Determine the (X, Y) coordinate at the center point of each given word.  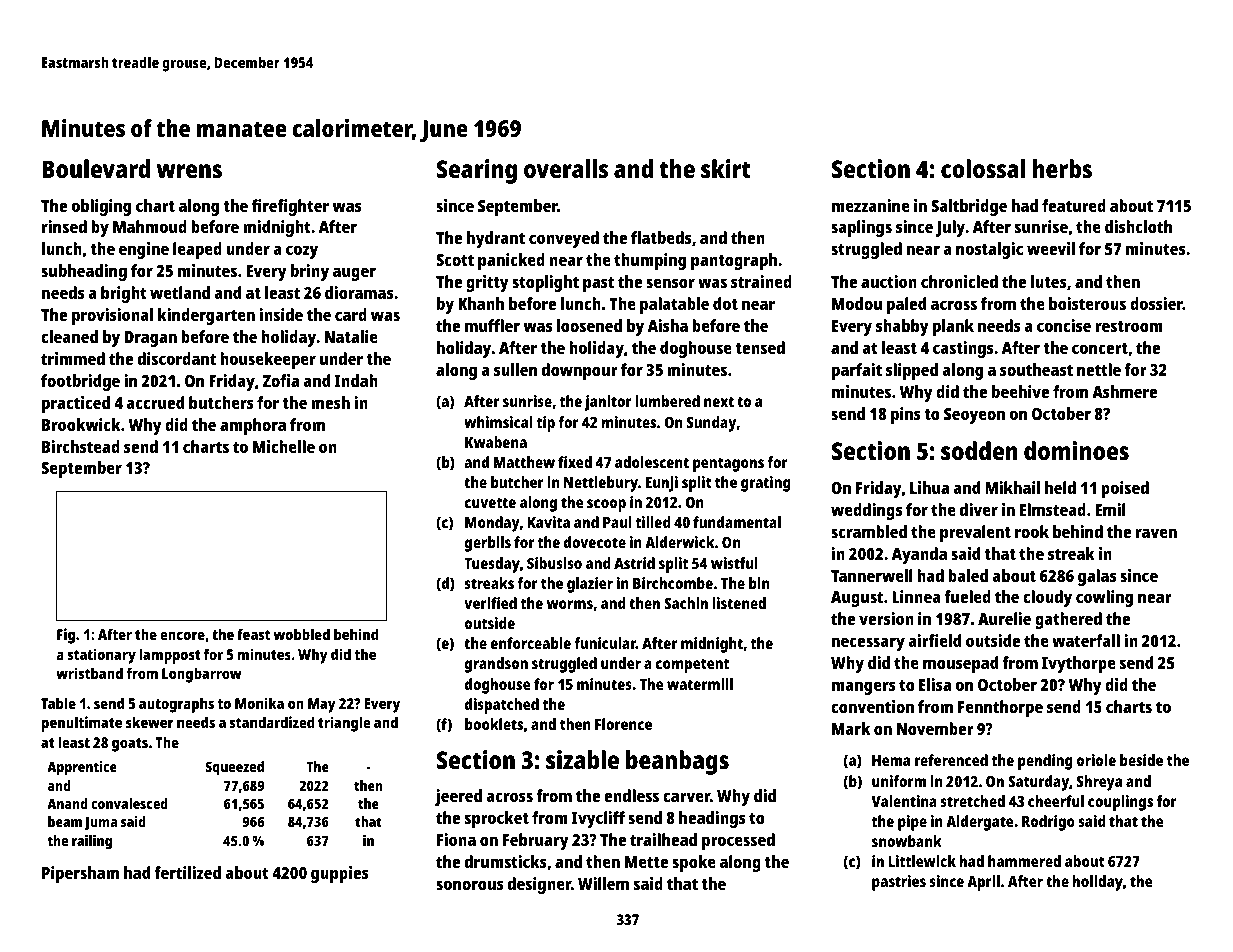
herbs (1062, 168)
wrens (189, 171)
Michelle (284, 446)
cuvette (490, 503)
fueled (967, 596)
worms (570, 604)
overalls (566, 168)
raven (1156, 533)
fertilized (187, 872)
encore (182, 635)
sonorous (470, 885)
